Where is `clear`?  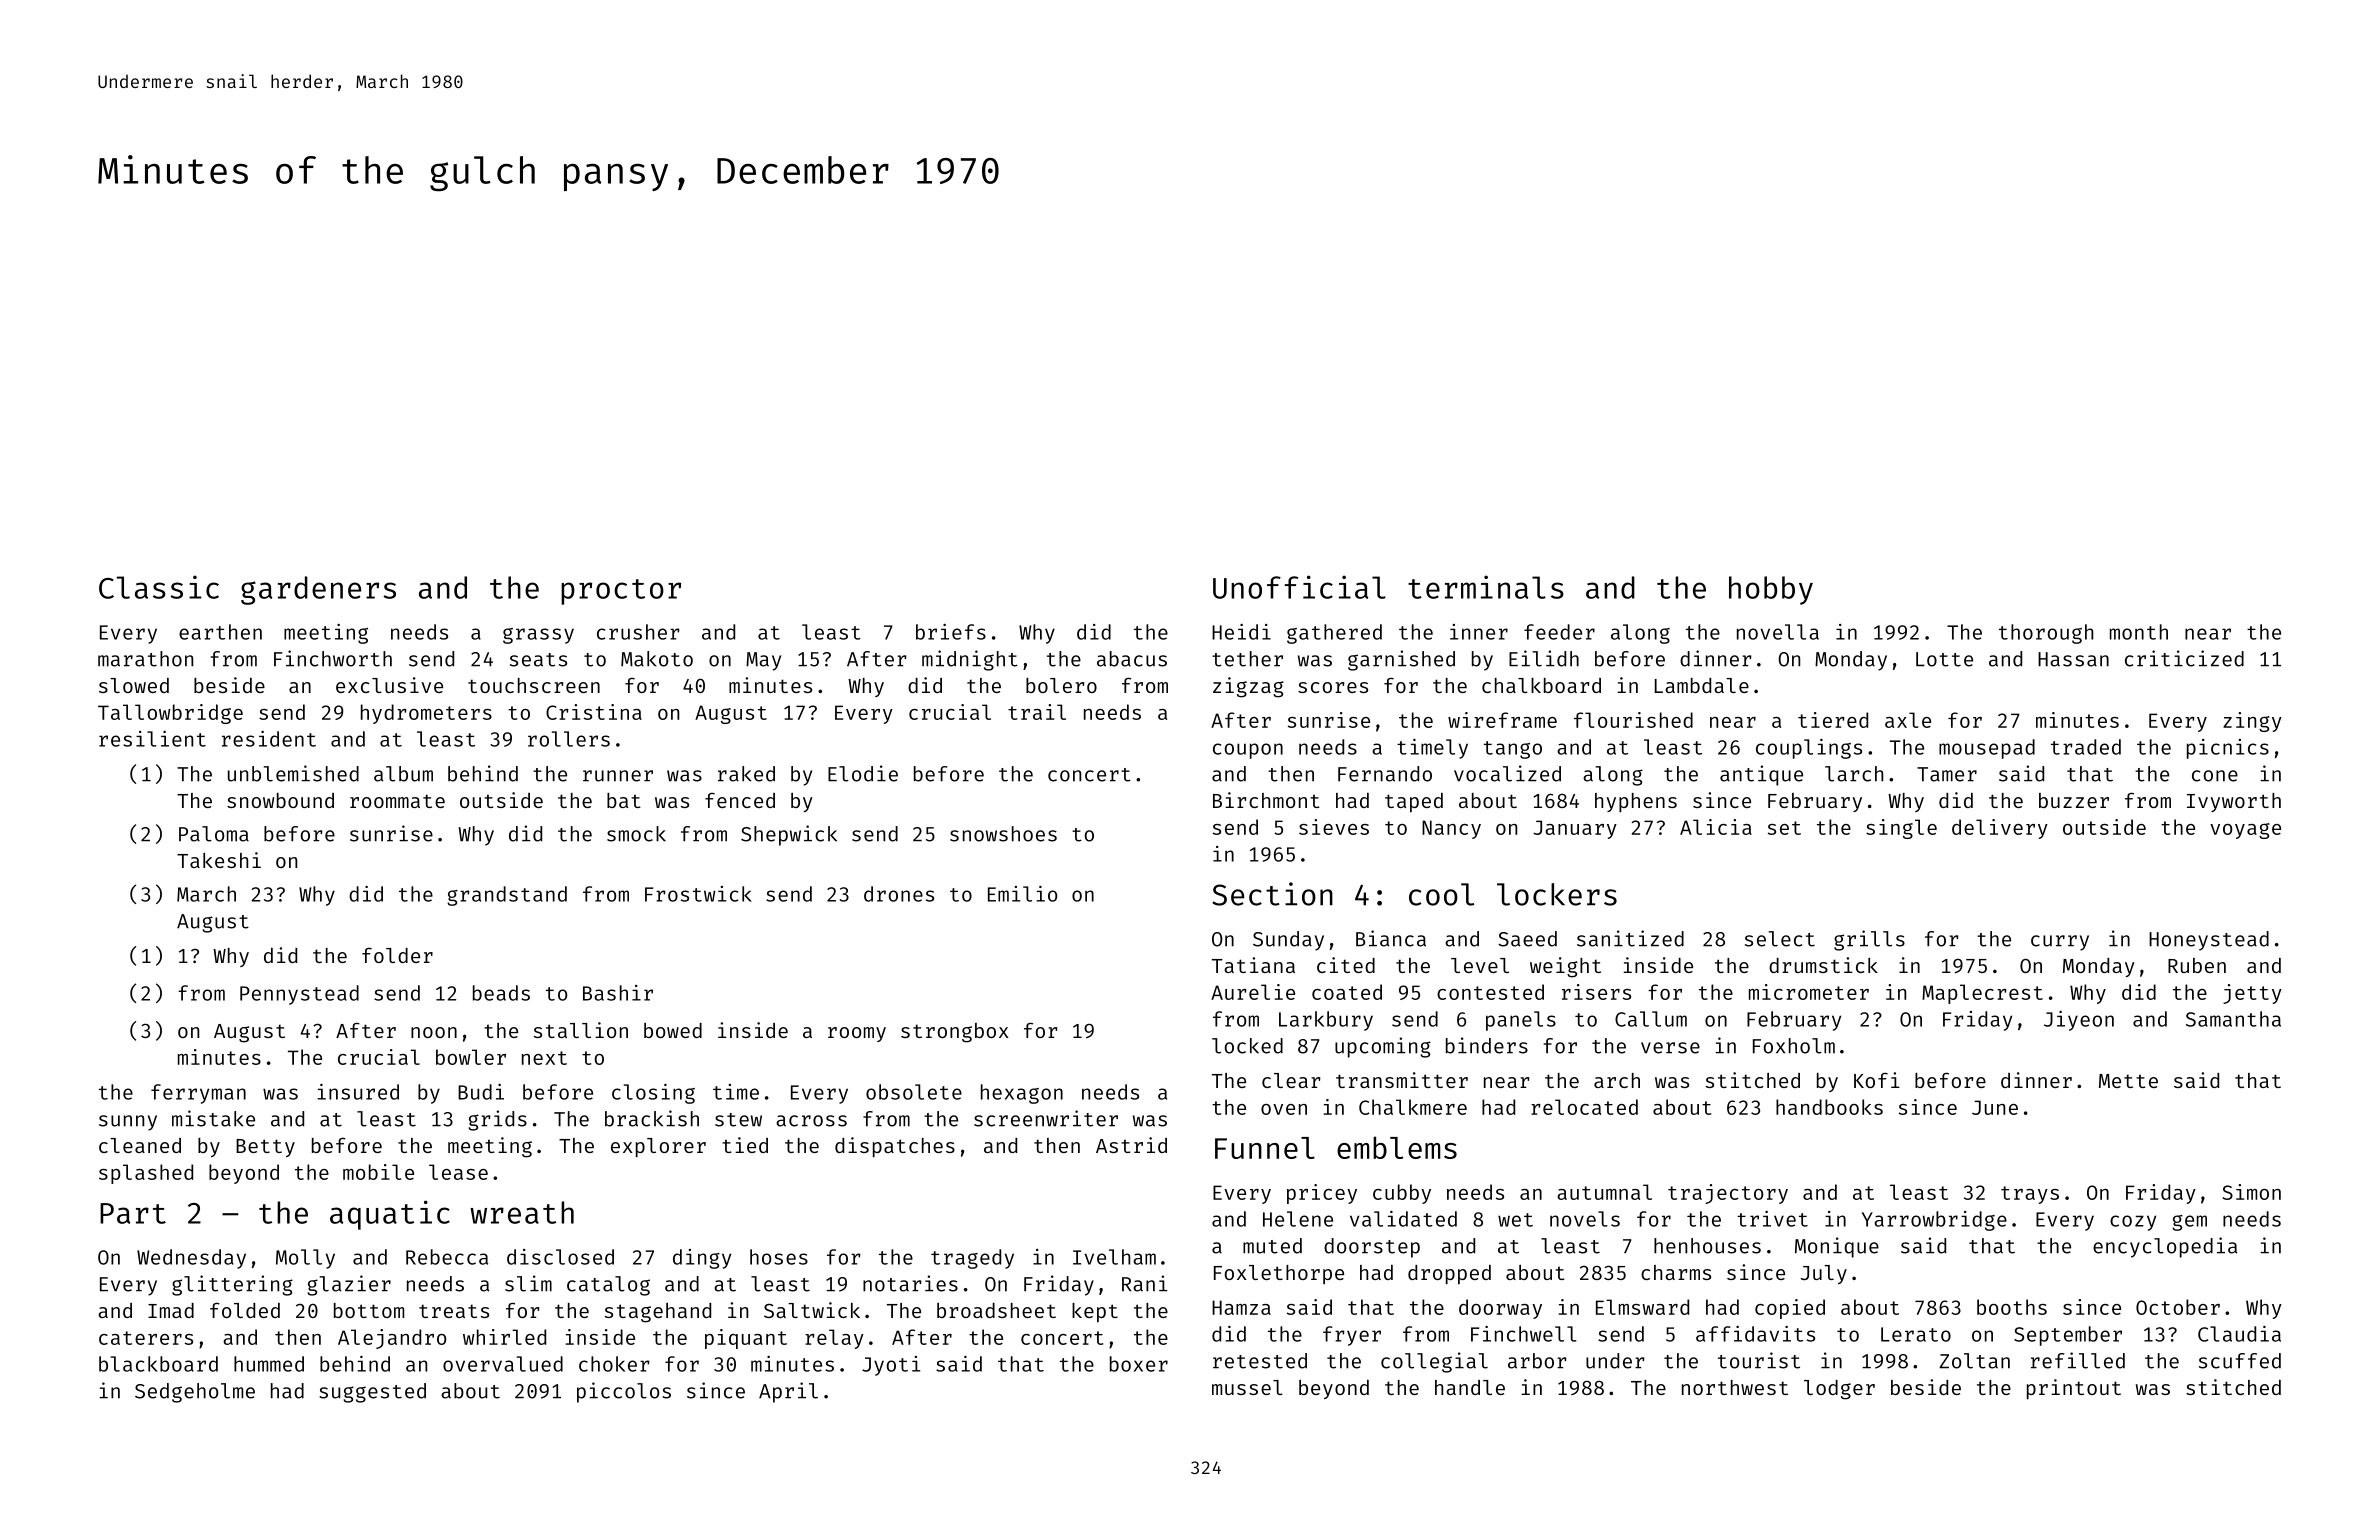
clear is located at coordinates (1291, 1080).
